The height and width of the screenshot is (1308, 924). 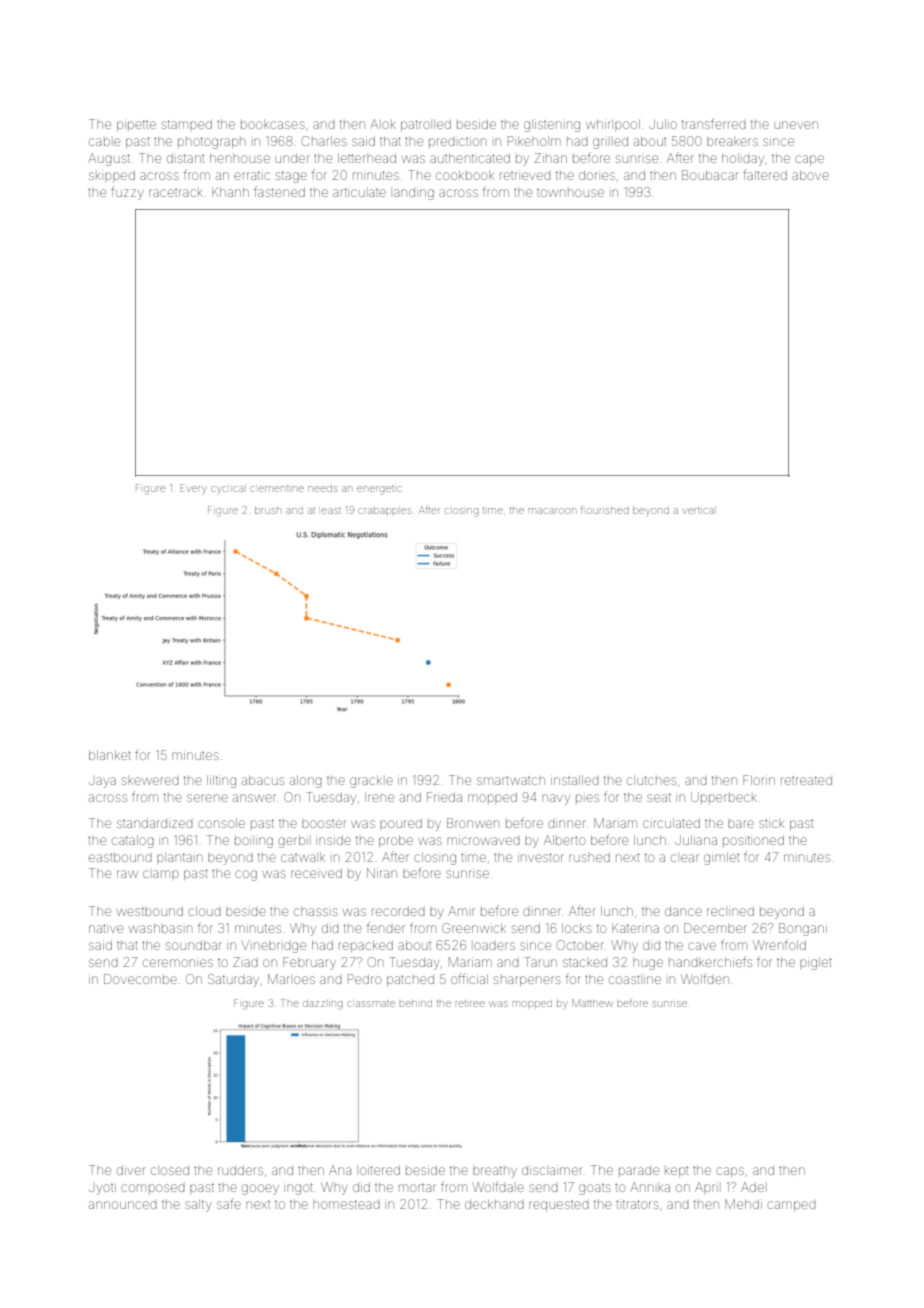 What do you see at coordinates (810, 175) in the screenshot?
I see `above` at bounding box center [810, 175].
